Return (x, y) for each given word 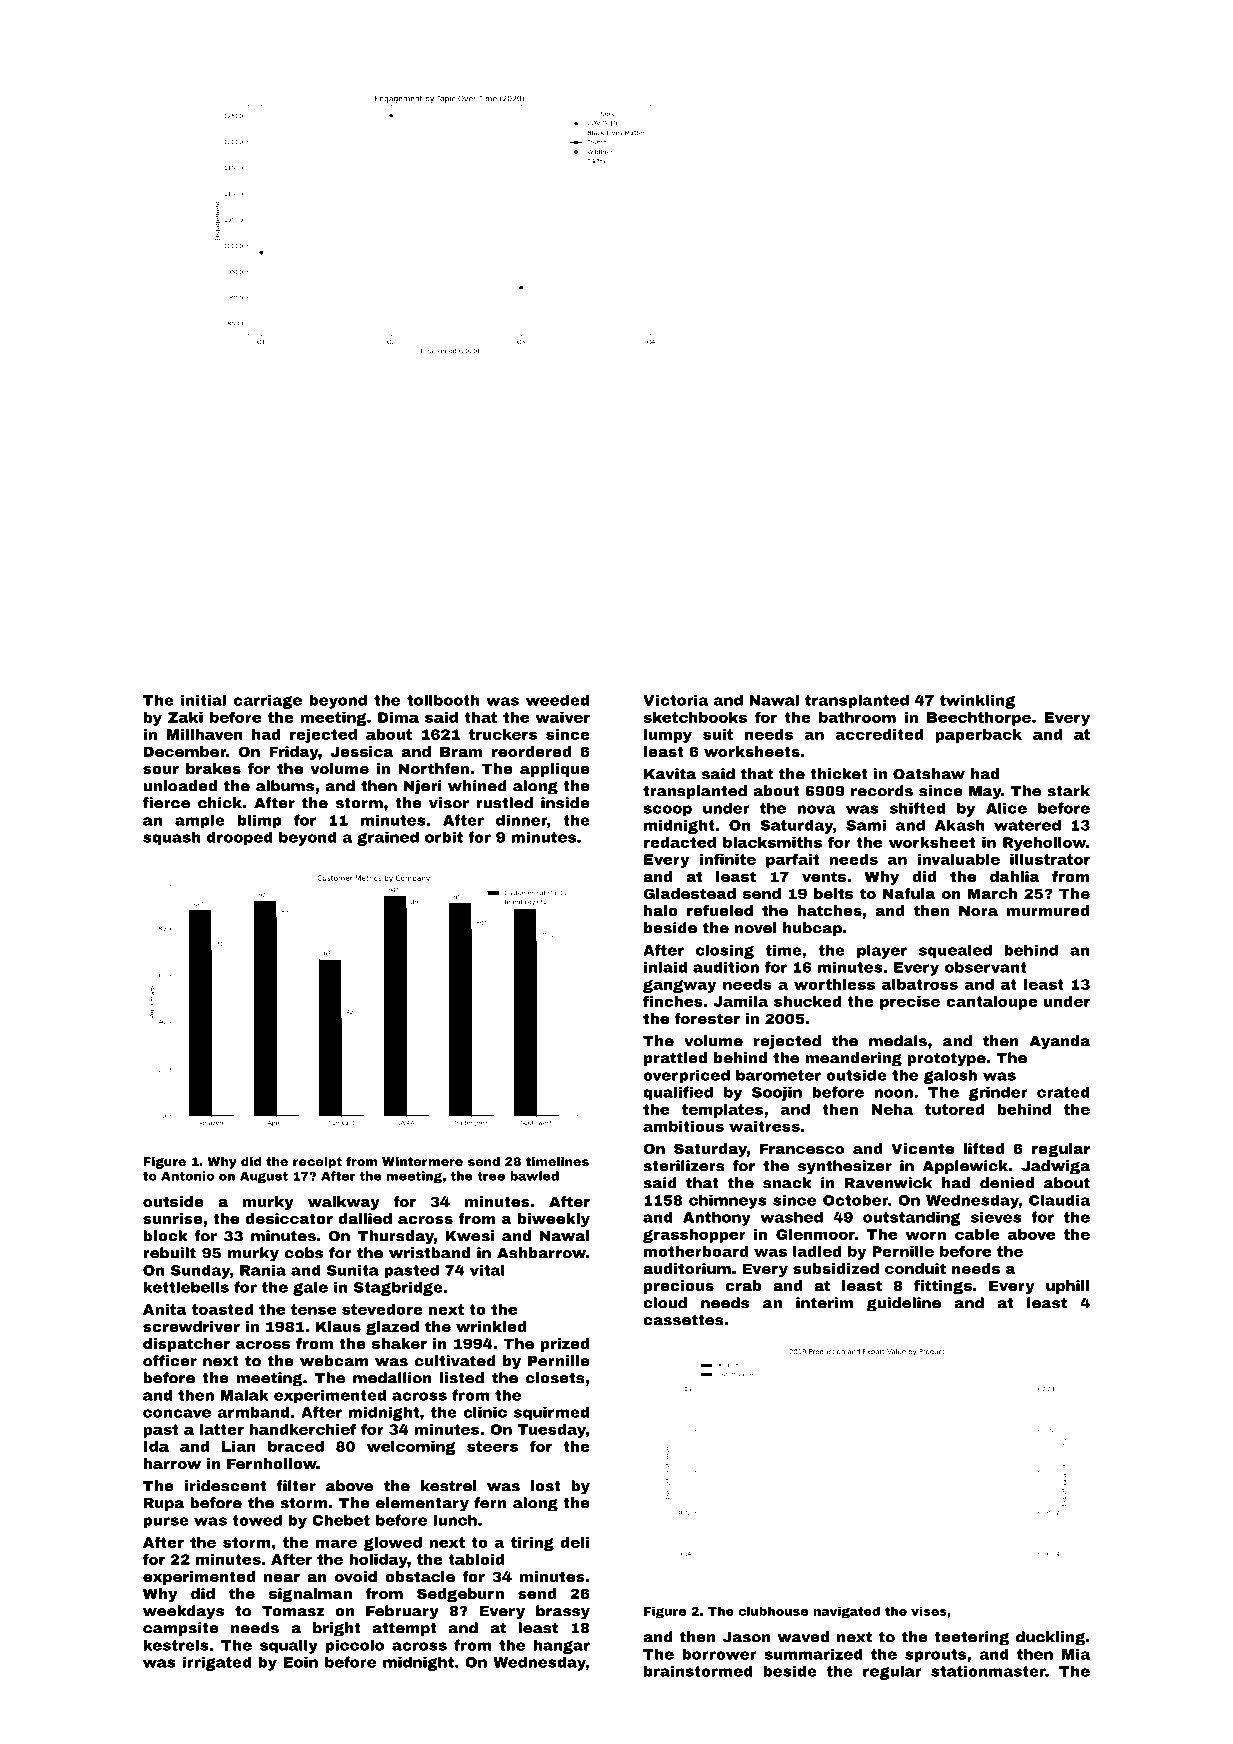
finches (673, 1001)
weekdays (183, 1612)
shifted (917, 808)
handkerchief (302, 1429)
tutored (954, 1109)
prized (565, 1345)
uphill (1067, 1287)
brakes (213, 768)
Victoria (675, 700)
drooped (240, 838)
